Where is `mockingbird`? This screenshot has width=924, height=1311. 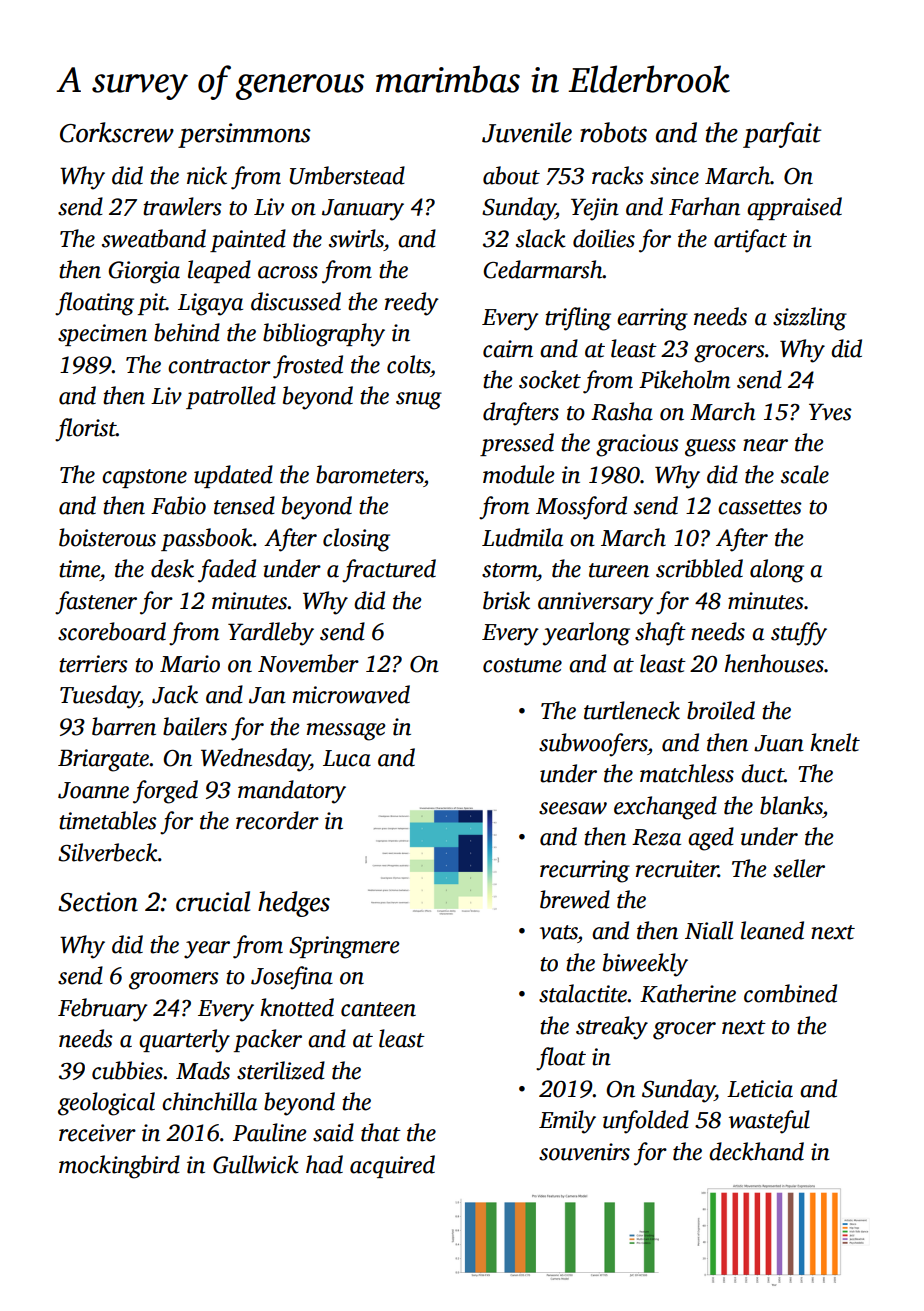 mockingbird is located at coordinates (119, 1167).
